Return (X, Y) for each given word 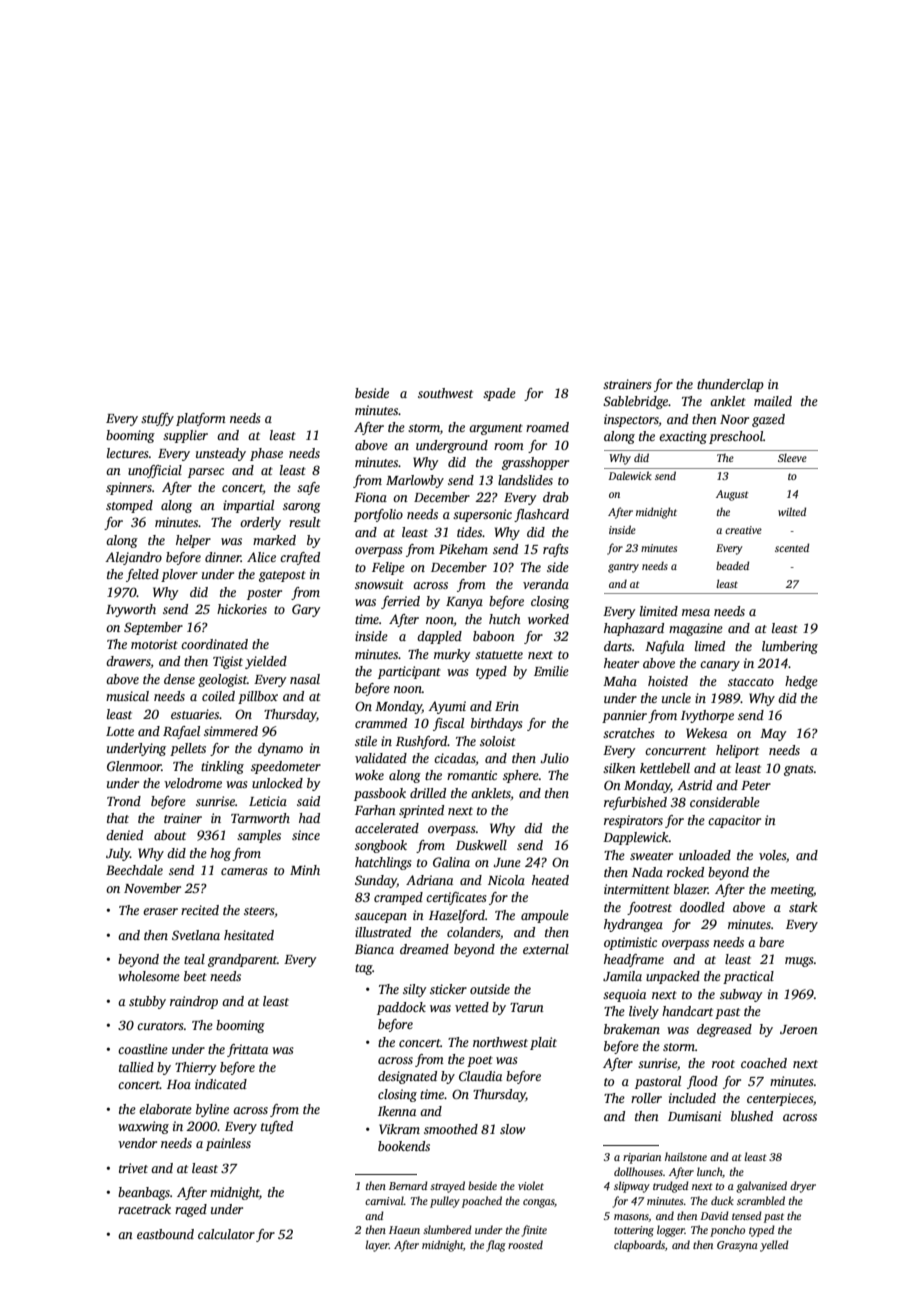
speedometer (286, 767)
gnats (798, 770)
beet (195, 976)
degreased (724, 1030)
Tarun (527, 1007)
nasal (305, 679)
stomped (129, 506)
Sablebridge (636, 402)
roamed (547, 427)
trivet (133, 1168)
